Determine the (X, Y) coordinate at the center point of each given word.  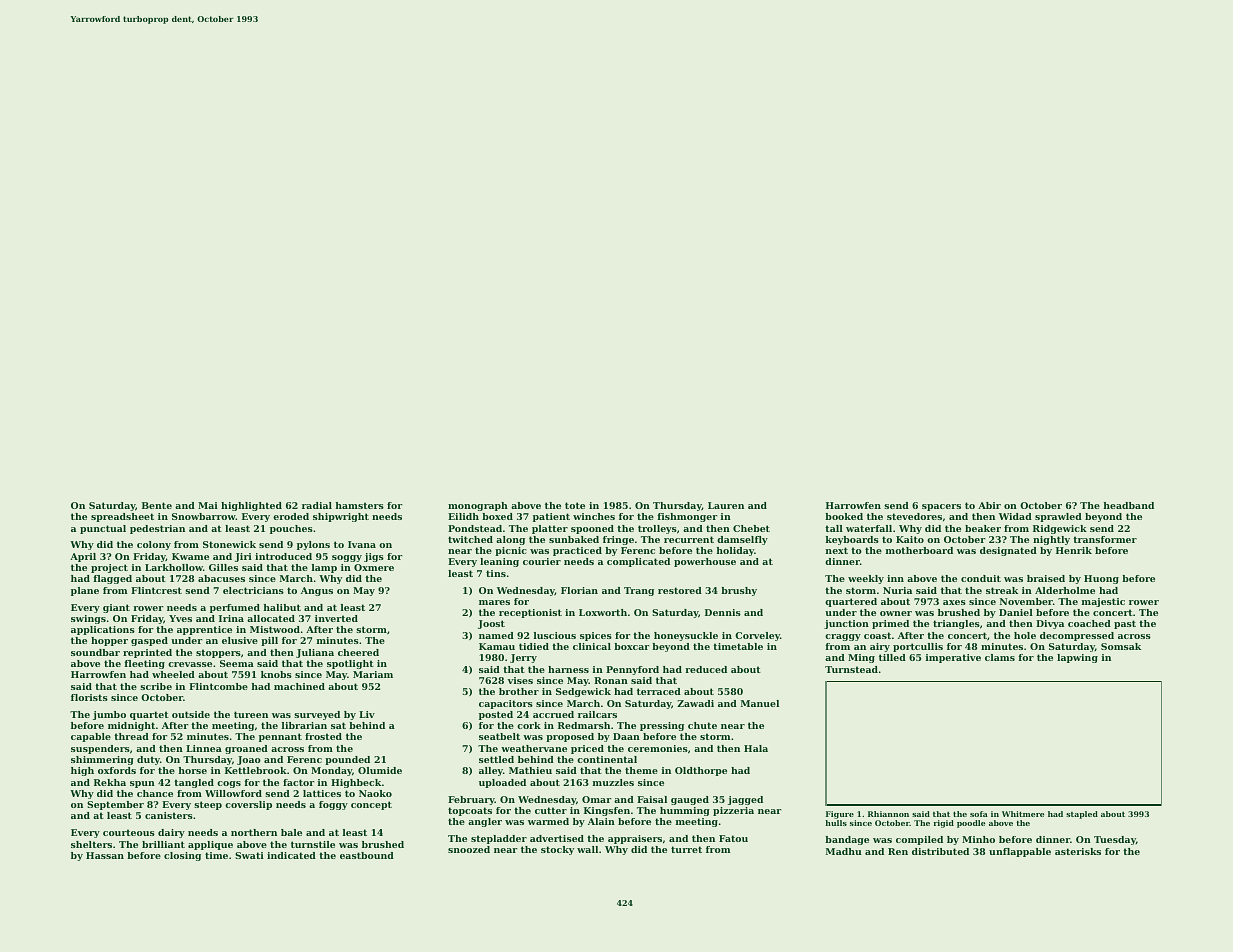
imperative (953, 658)
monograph (478, 506)
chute (702, 725)
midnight (131, 726)
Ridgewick (1060, 529)
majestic (1103, 602)
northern (254, 832)
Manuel (760, 703)
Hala (756, 748)
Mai (208, 505)
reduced (706, 669)
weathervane (534, 748)
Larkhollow (174, 567)
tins (496, 573)
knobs (276, 674)
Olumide (380, 770)
